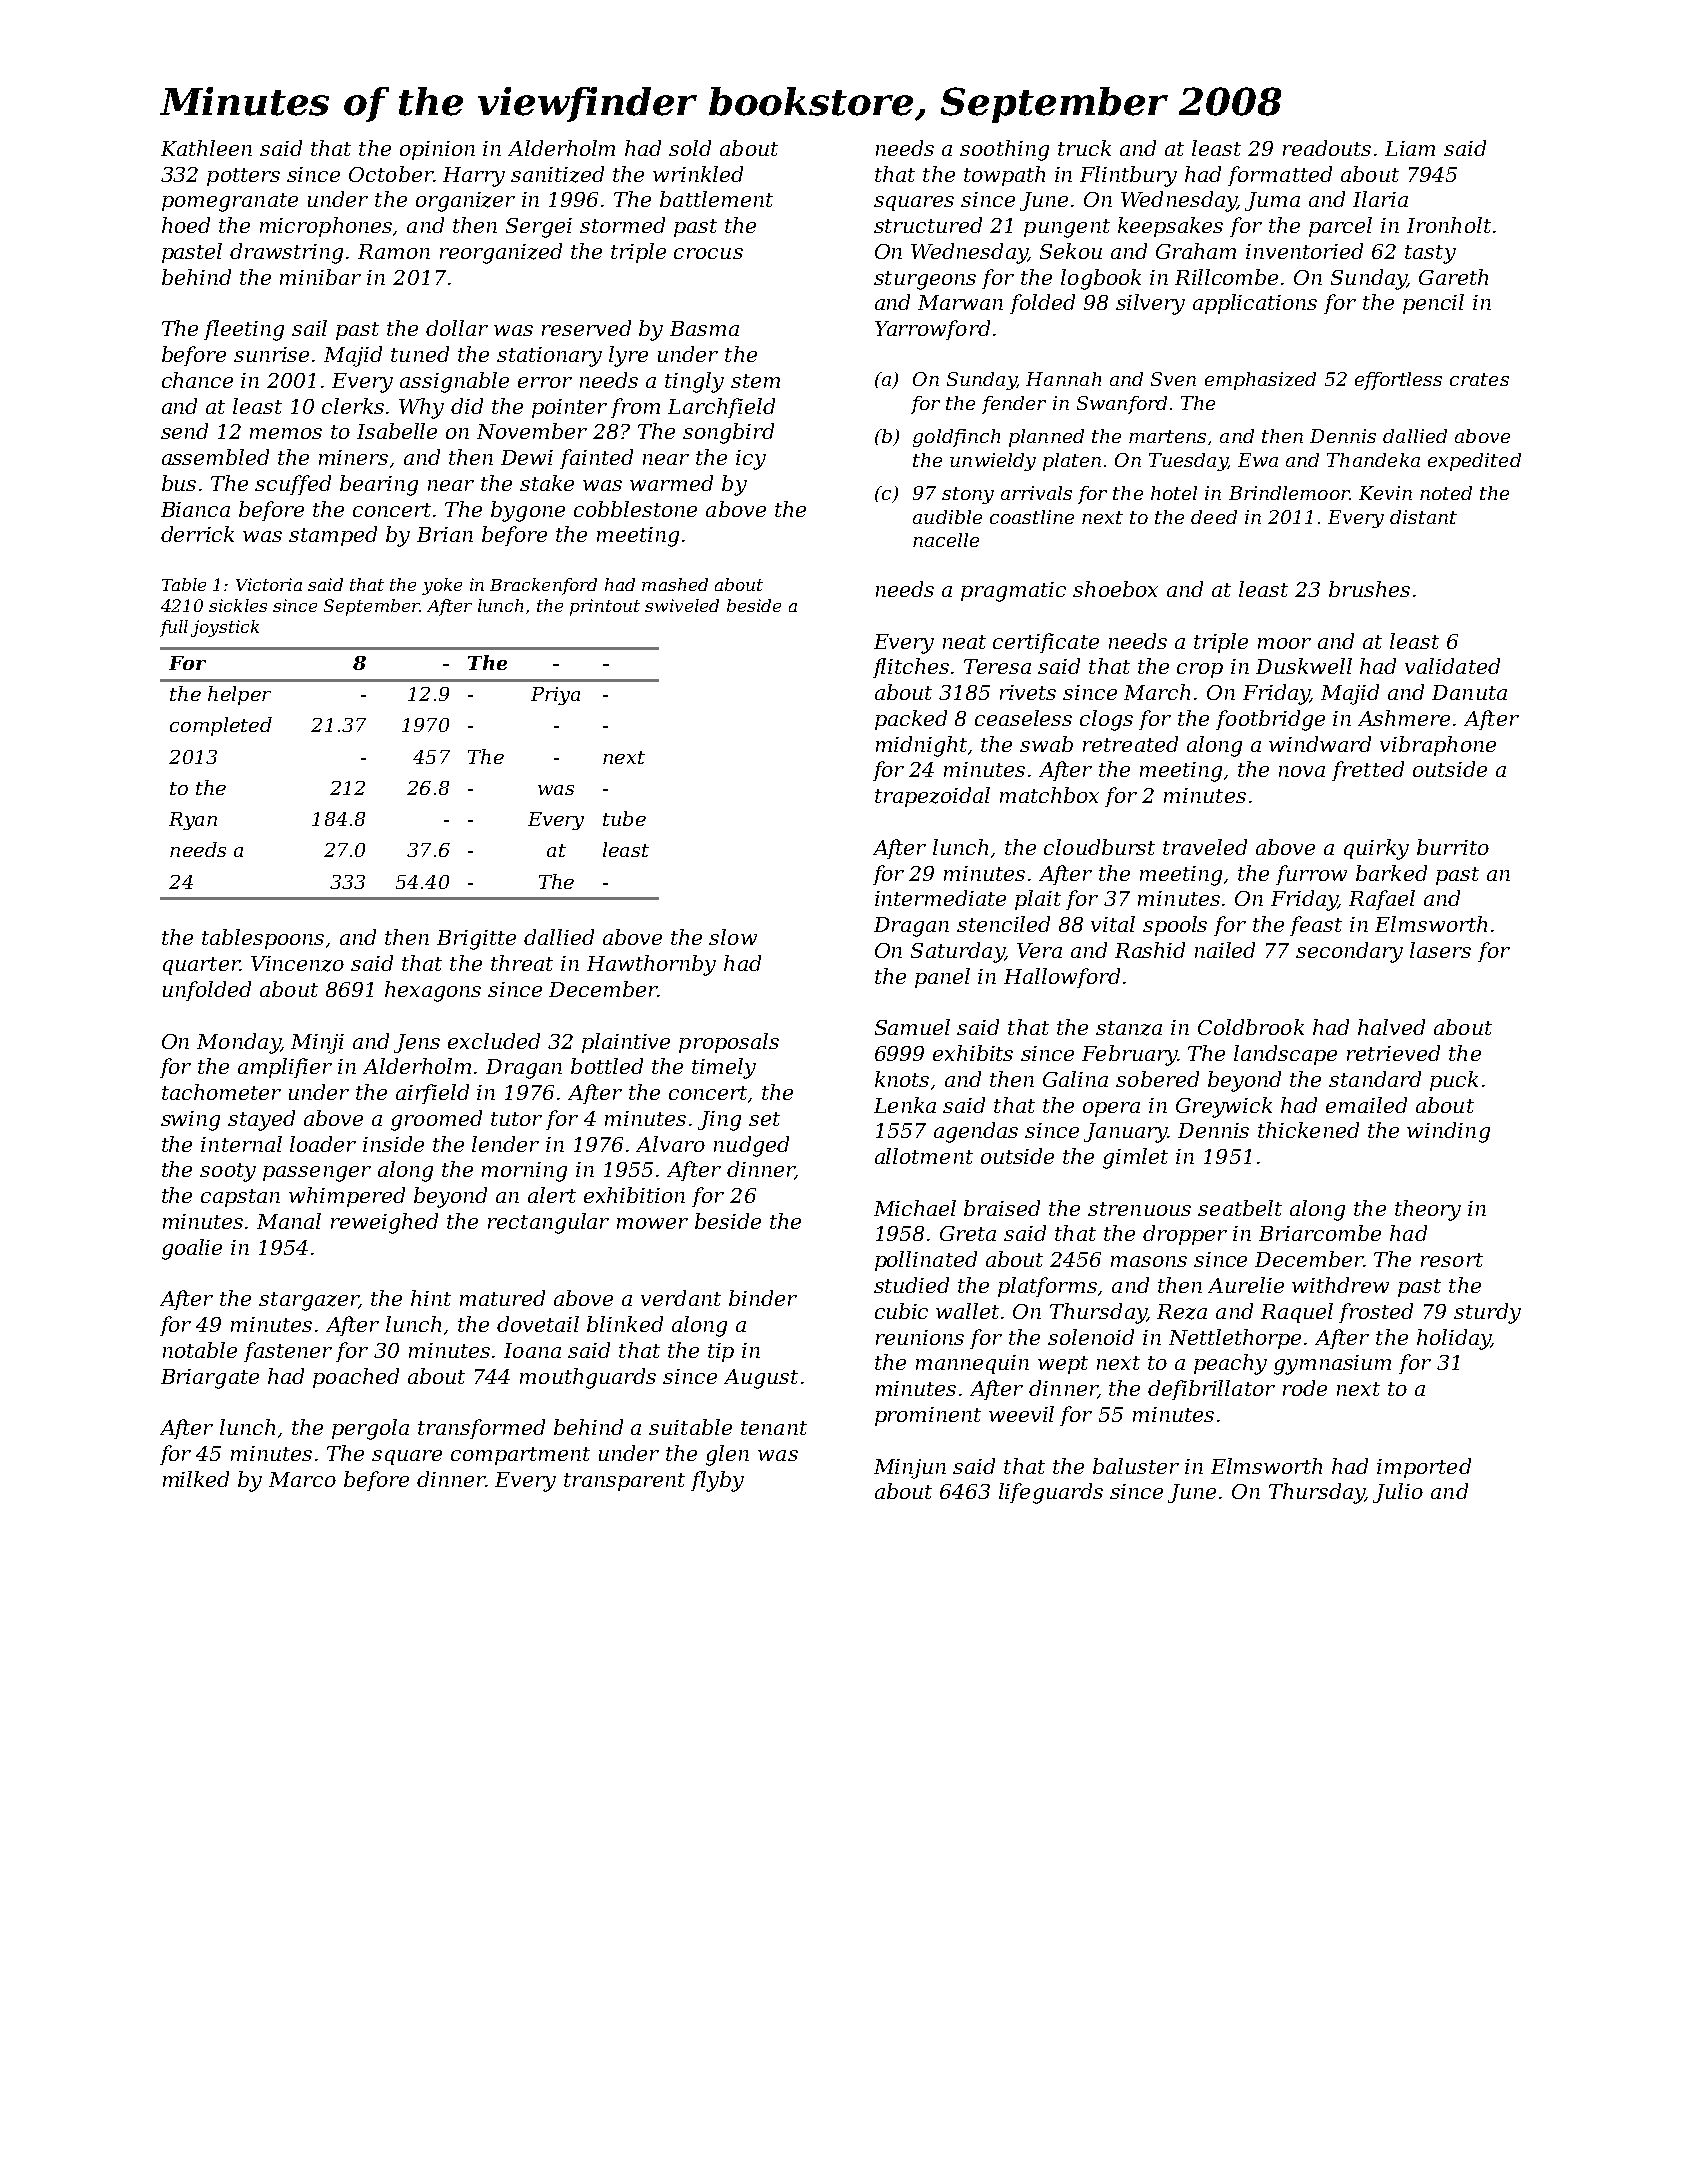 The width and height of the screenshot is (1683, 2178). What do you see at coordinates (1251, 1027) in the screenshot?
I see `Coldbrook` at bounding box center [1251, 1027].
